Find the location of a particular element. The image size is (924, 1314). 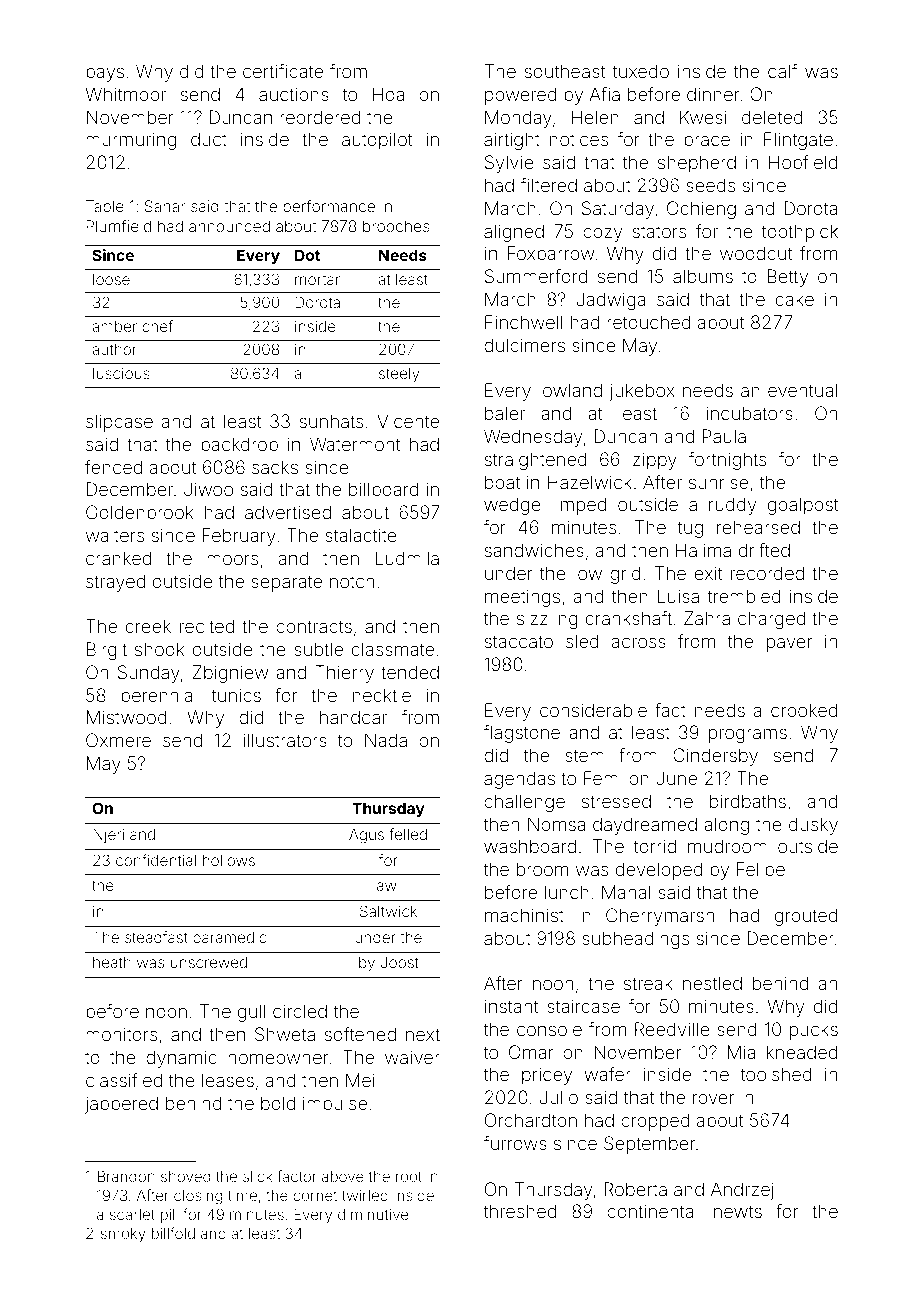

threshed is located at coordinates (520, 1211).
